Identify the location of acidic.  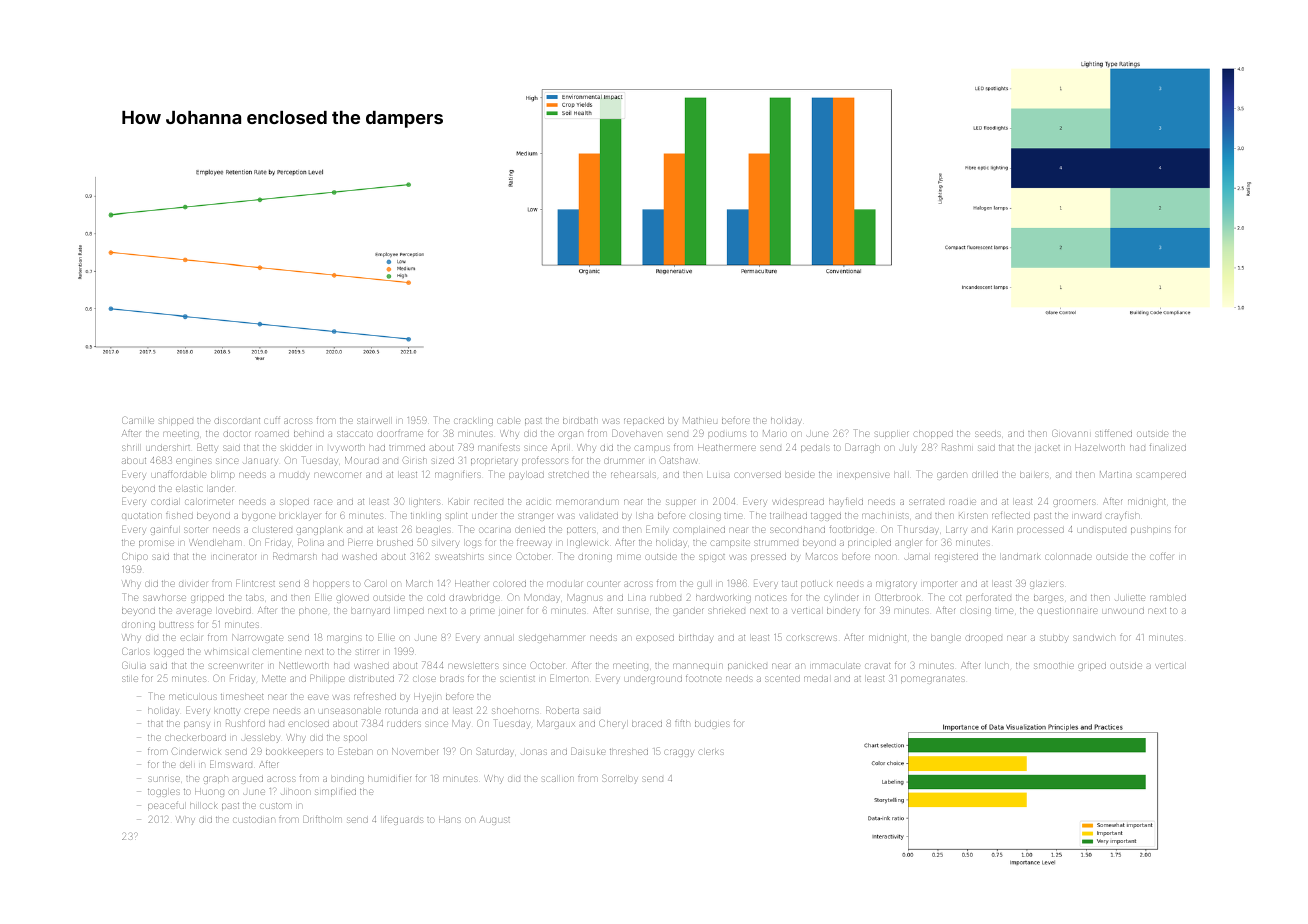
(538, 502).
